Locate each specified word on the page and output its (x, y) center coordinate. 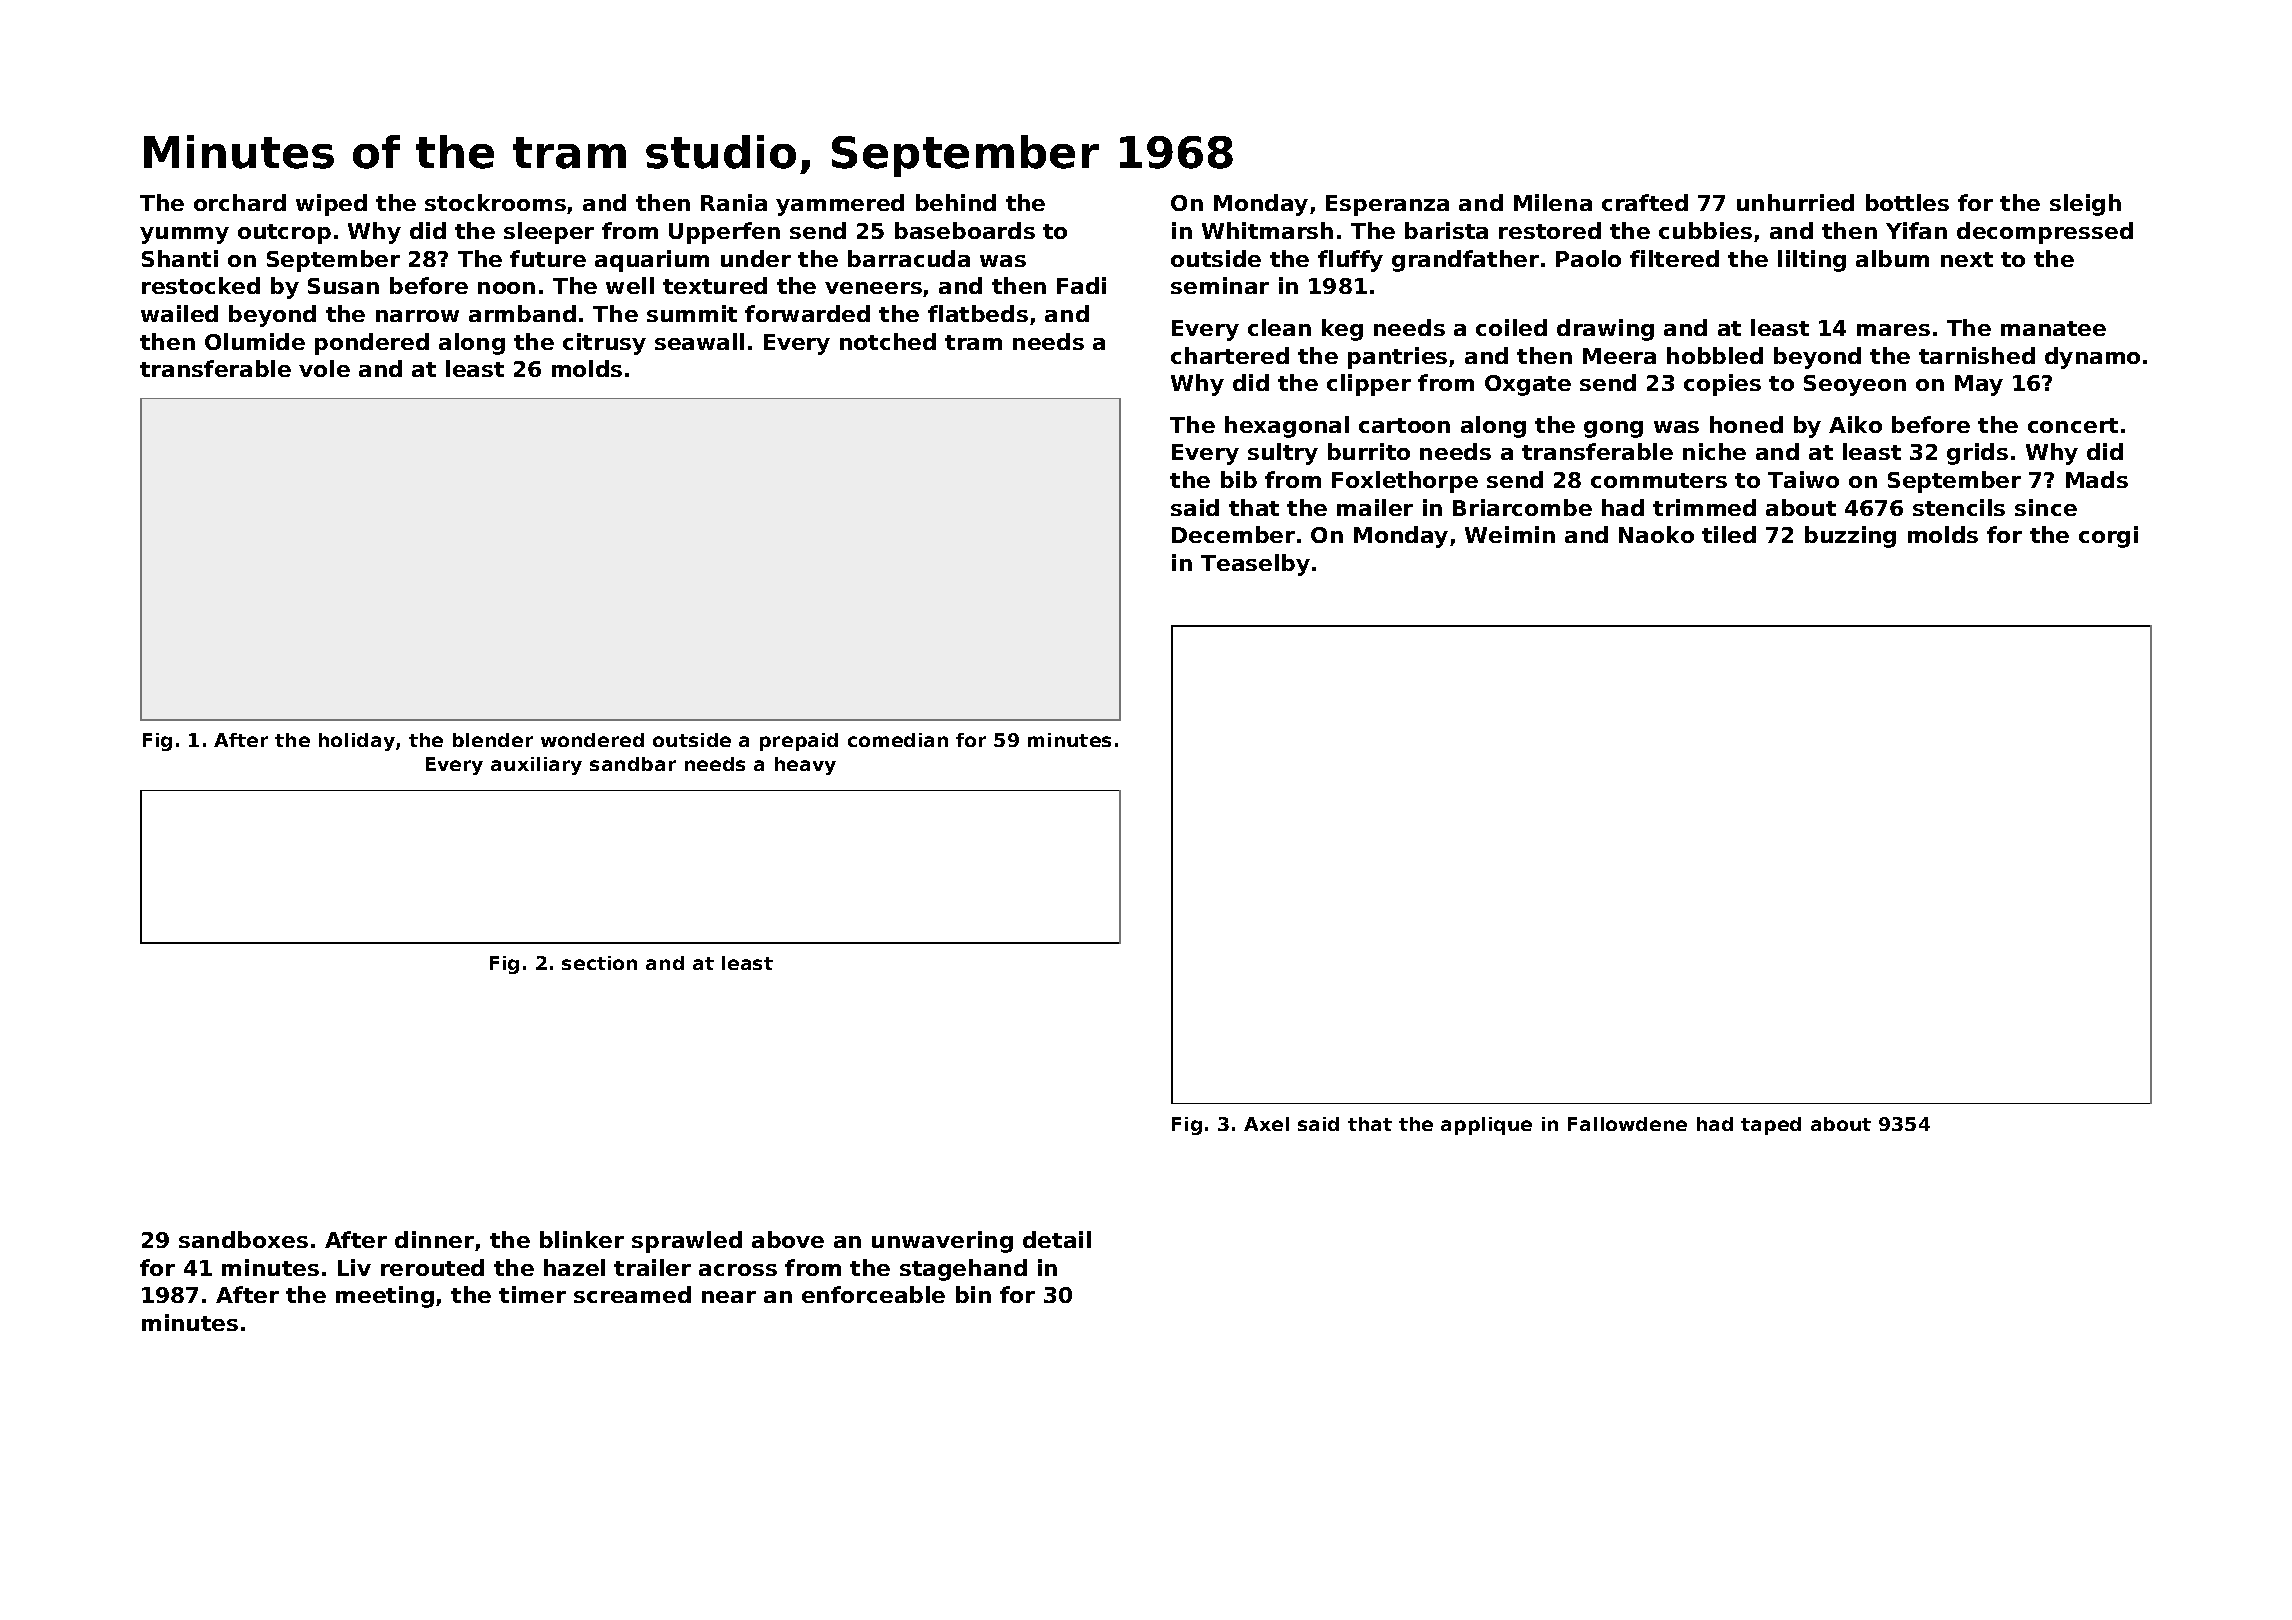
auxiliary (536, 766)
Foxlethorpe (1405, 482)
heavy (805, 766)
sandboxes (243, 1239)
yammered (840, 205)
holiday (357, 742)
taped (1771, 1126)
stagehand (963, 1270)
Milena (1553, 202)
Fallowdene (1627, 1124)
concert (2073, 425)
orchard (240, 202)
